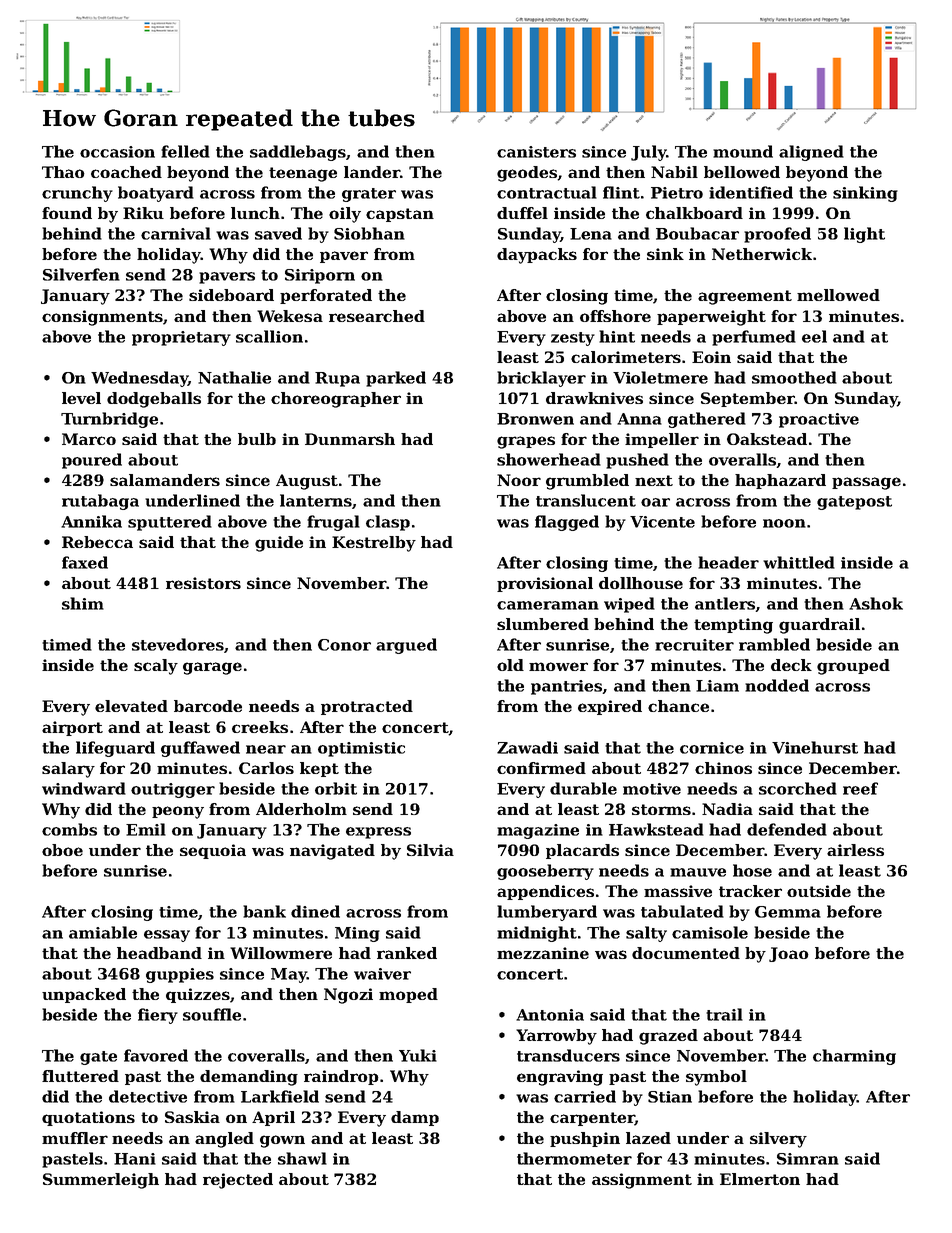  I want to click on Ashok, so click(876, 603).
